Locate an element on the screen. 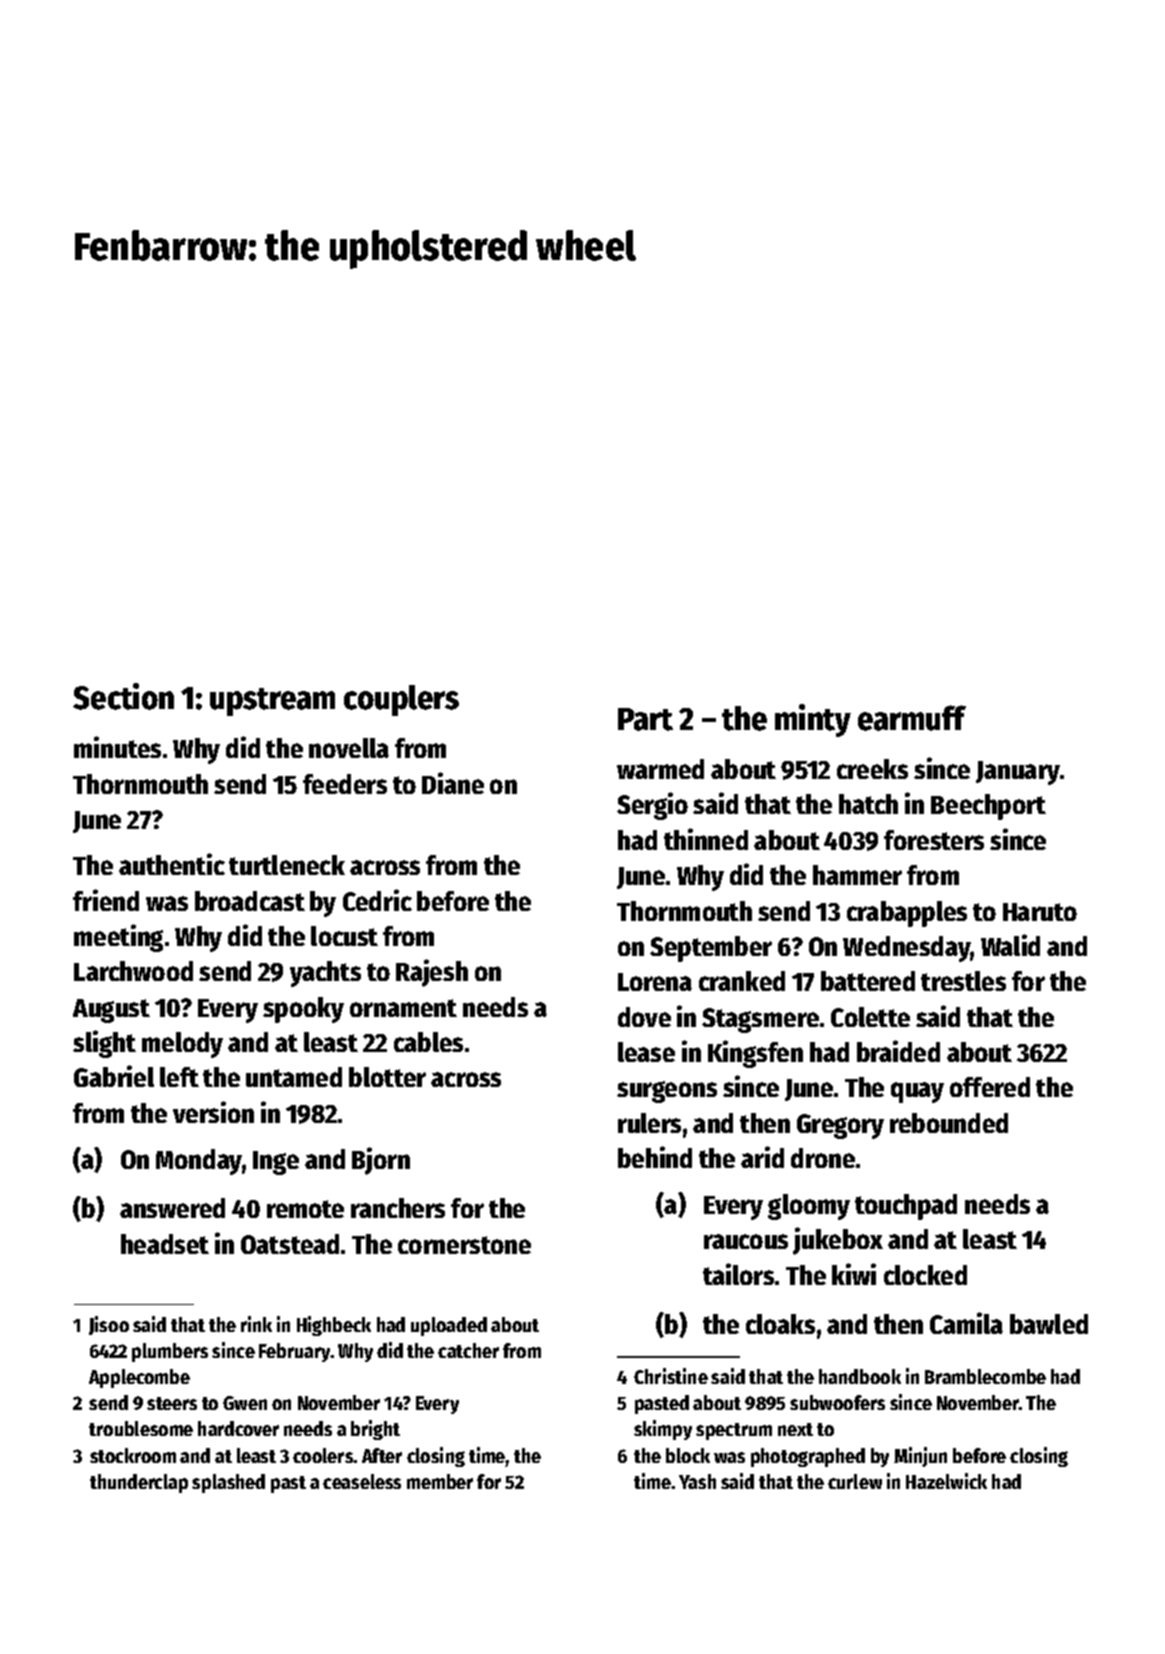 The width and height of the screenshot is (1165, 1654). tailors is located at coordinates (738, 1274).
